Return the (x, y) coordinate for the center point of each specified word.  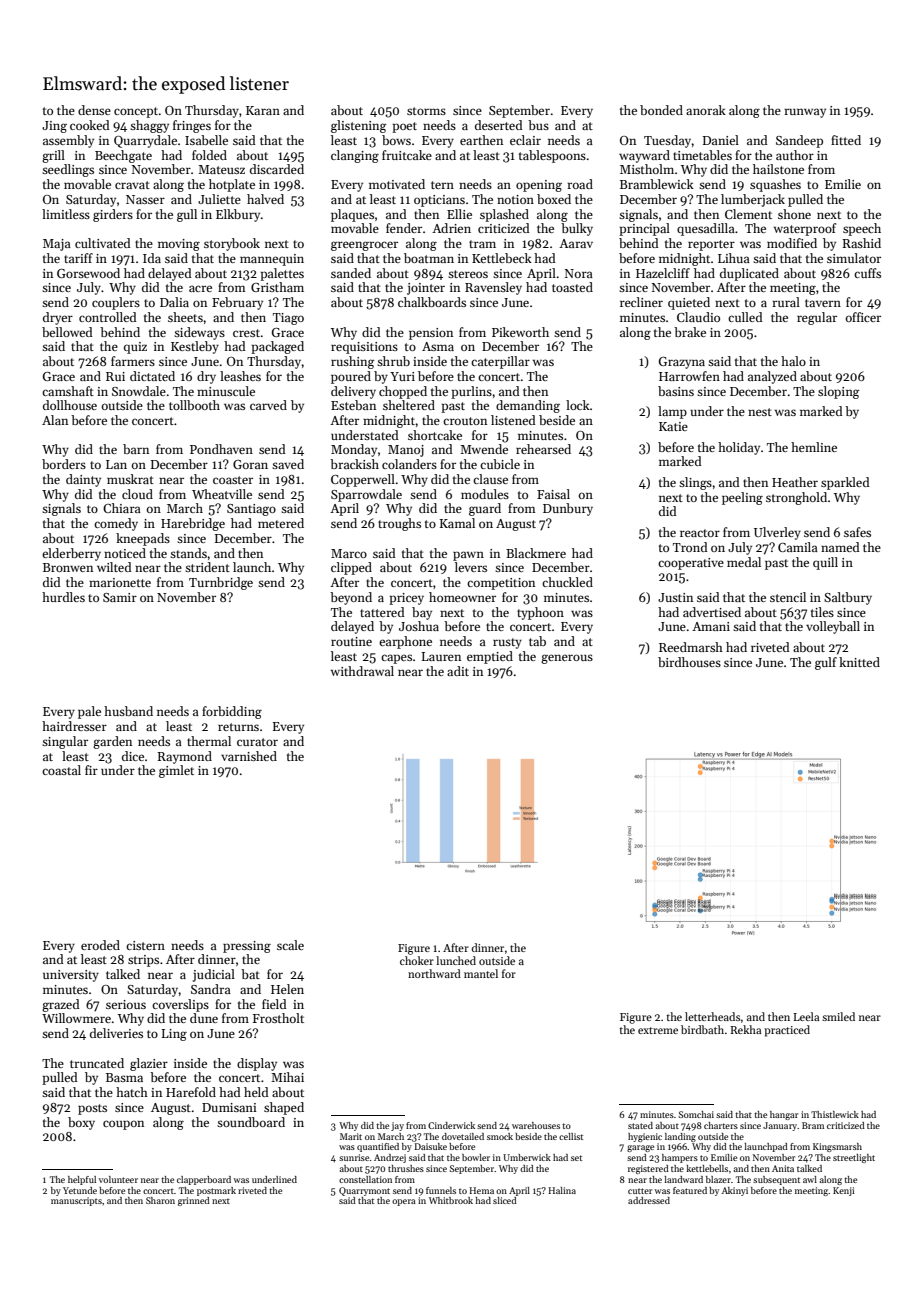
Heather (795, 482)
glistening (359, 126)
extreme (658, 1030)
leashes (240, 376)
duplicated (749, 274)
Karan (263, 110)
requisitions (364, 348)
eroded (100, 945)
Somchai (696, 1114)
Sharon (160, 1200)
